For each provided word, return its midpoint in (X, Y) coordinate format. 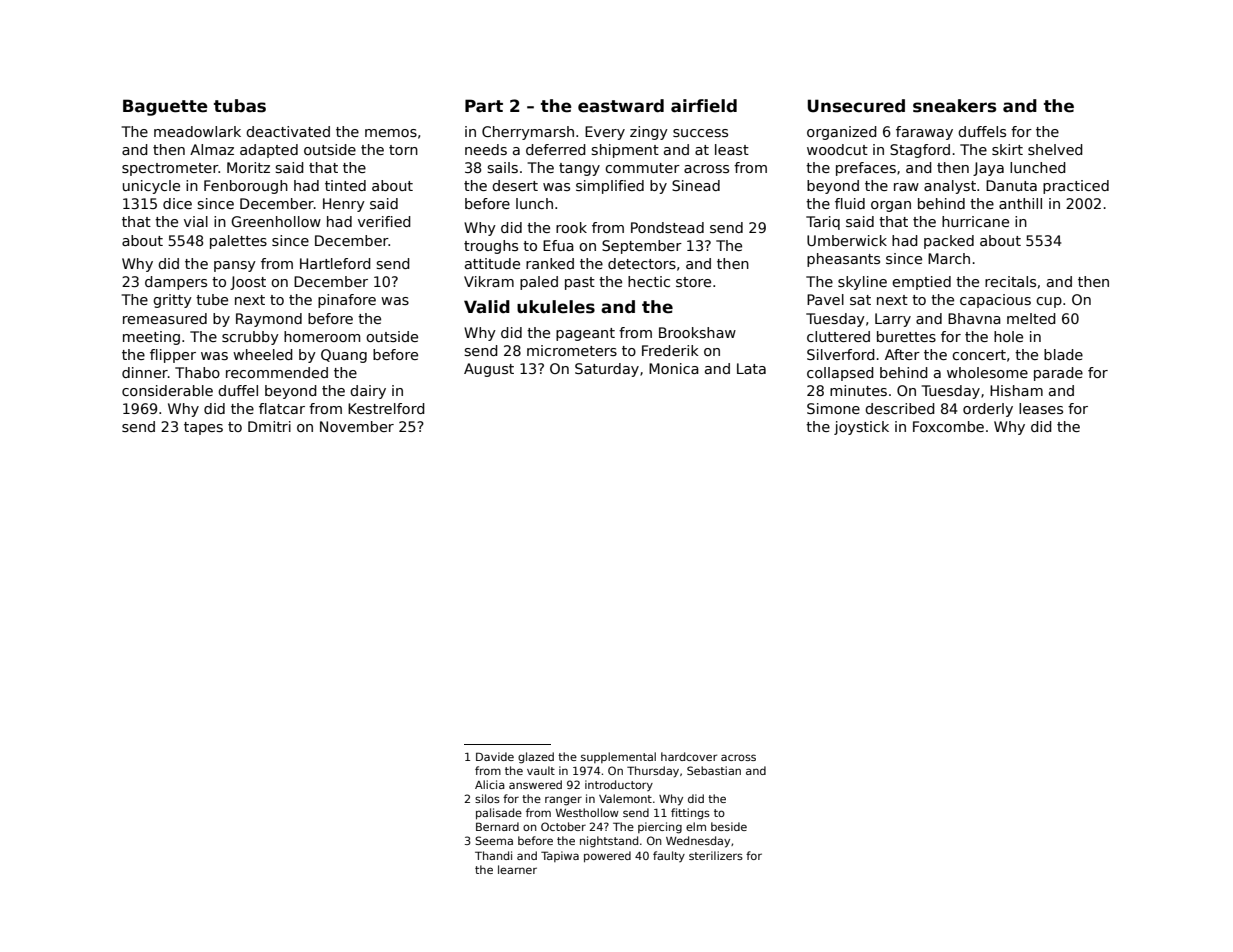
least (732, 149)
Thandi (493, 855)
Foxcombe (948, 426)
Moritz (248, 167)
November (357, 426)
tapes (203, 428)
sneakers (954, 106)
